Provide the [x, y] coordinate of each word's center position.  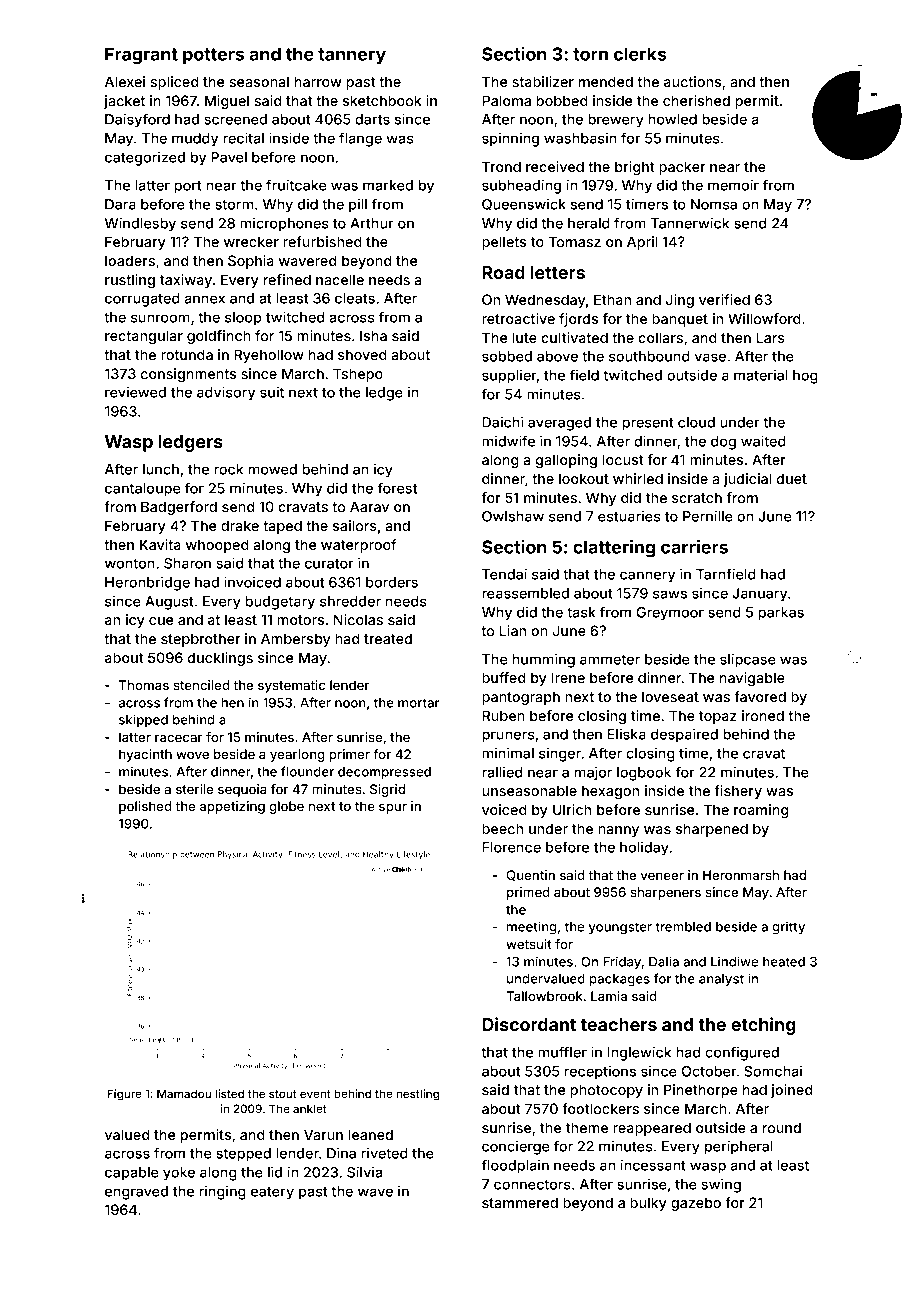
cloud [696, 422]
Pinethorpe [701, 1091]
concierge [516, 1147]
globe [286, 807]
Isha [373, 335]
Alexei [125, 81]
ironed [763, 715]
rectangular [144, 337]
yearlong [297, 755]
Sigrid [387, 790]
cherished [696, 100]
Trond [501, 166]
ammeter [610, 660]
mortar [419, 703]
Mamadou [184, 1093]
